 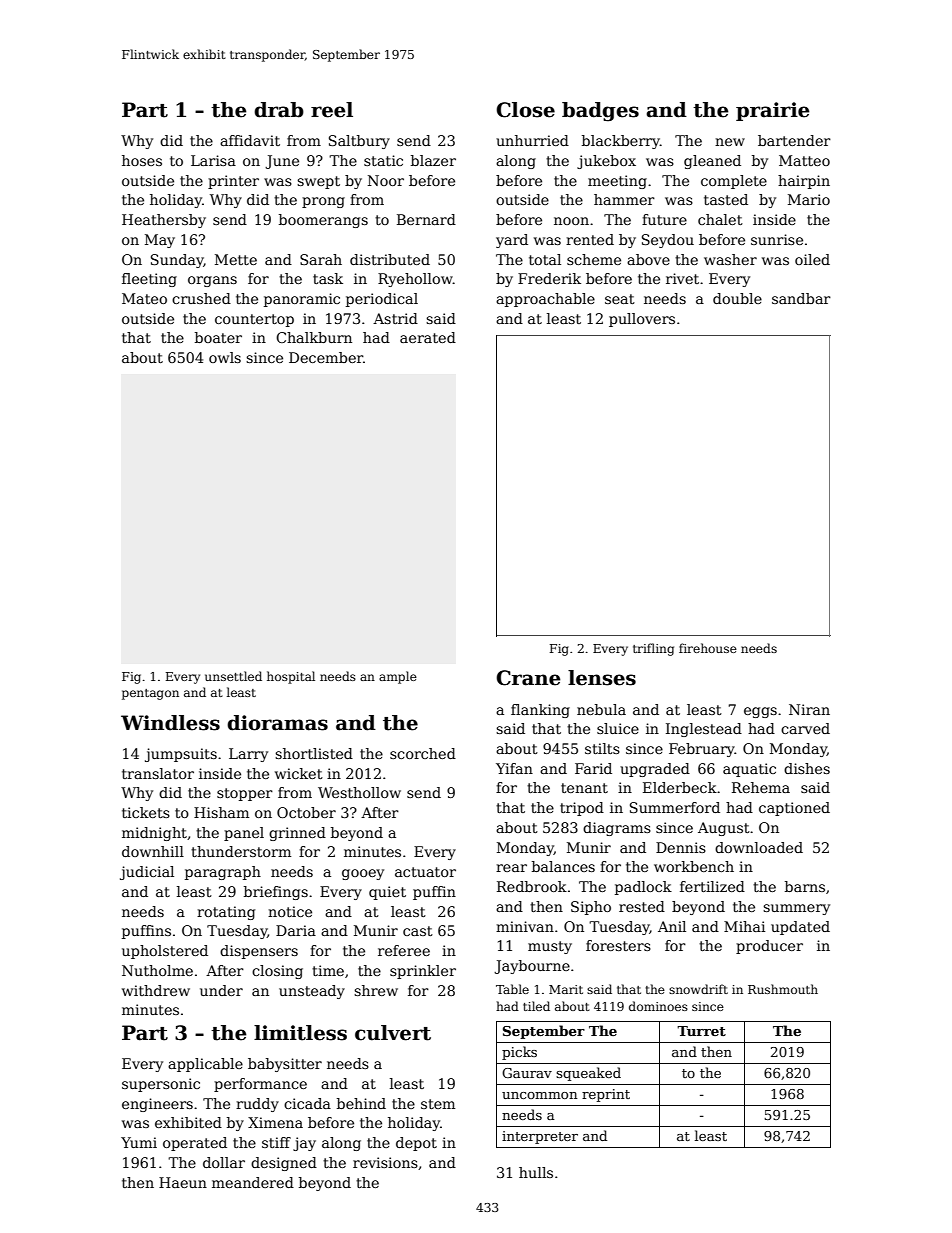 What do you see at coordinates (383, 160) in the screenshot?
I see `static` at bounding box center [383, 160].
